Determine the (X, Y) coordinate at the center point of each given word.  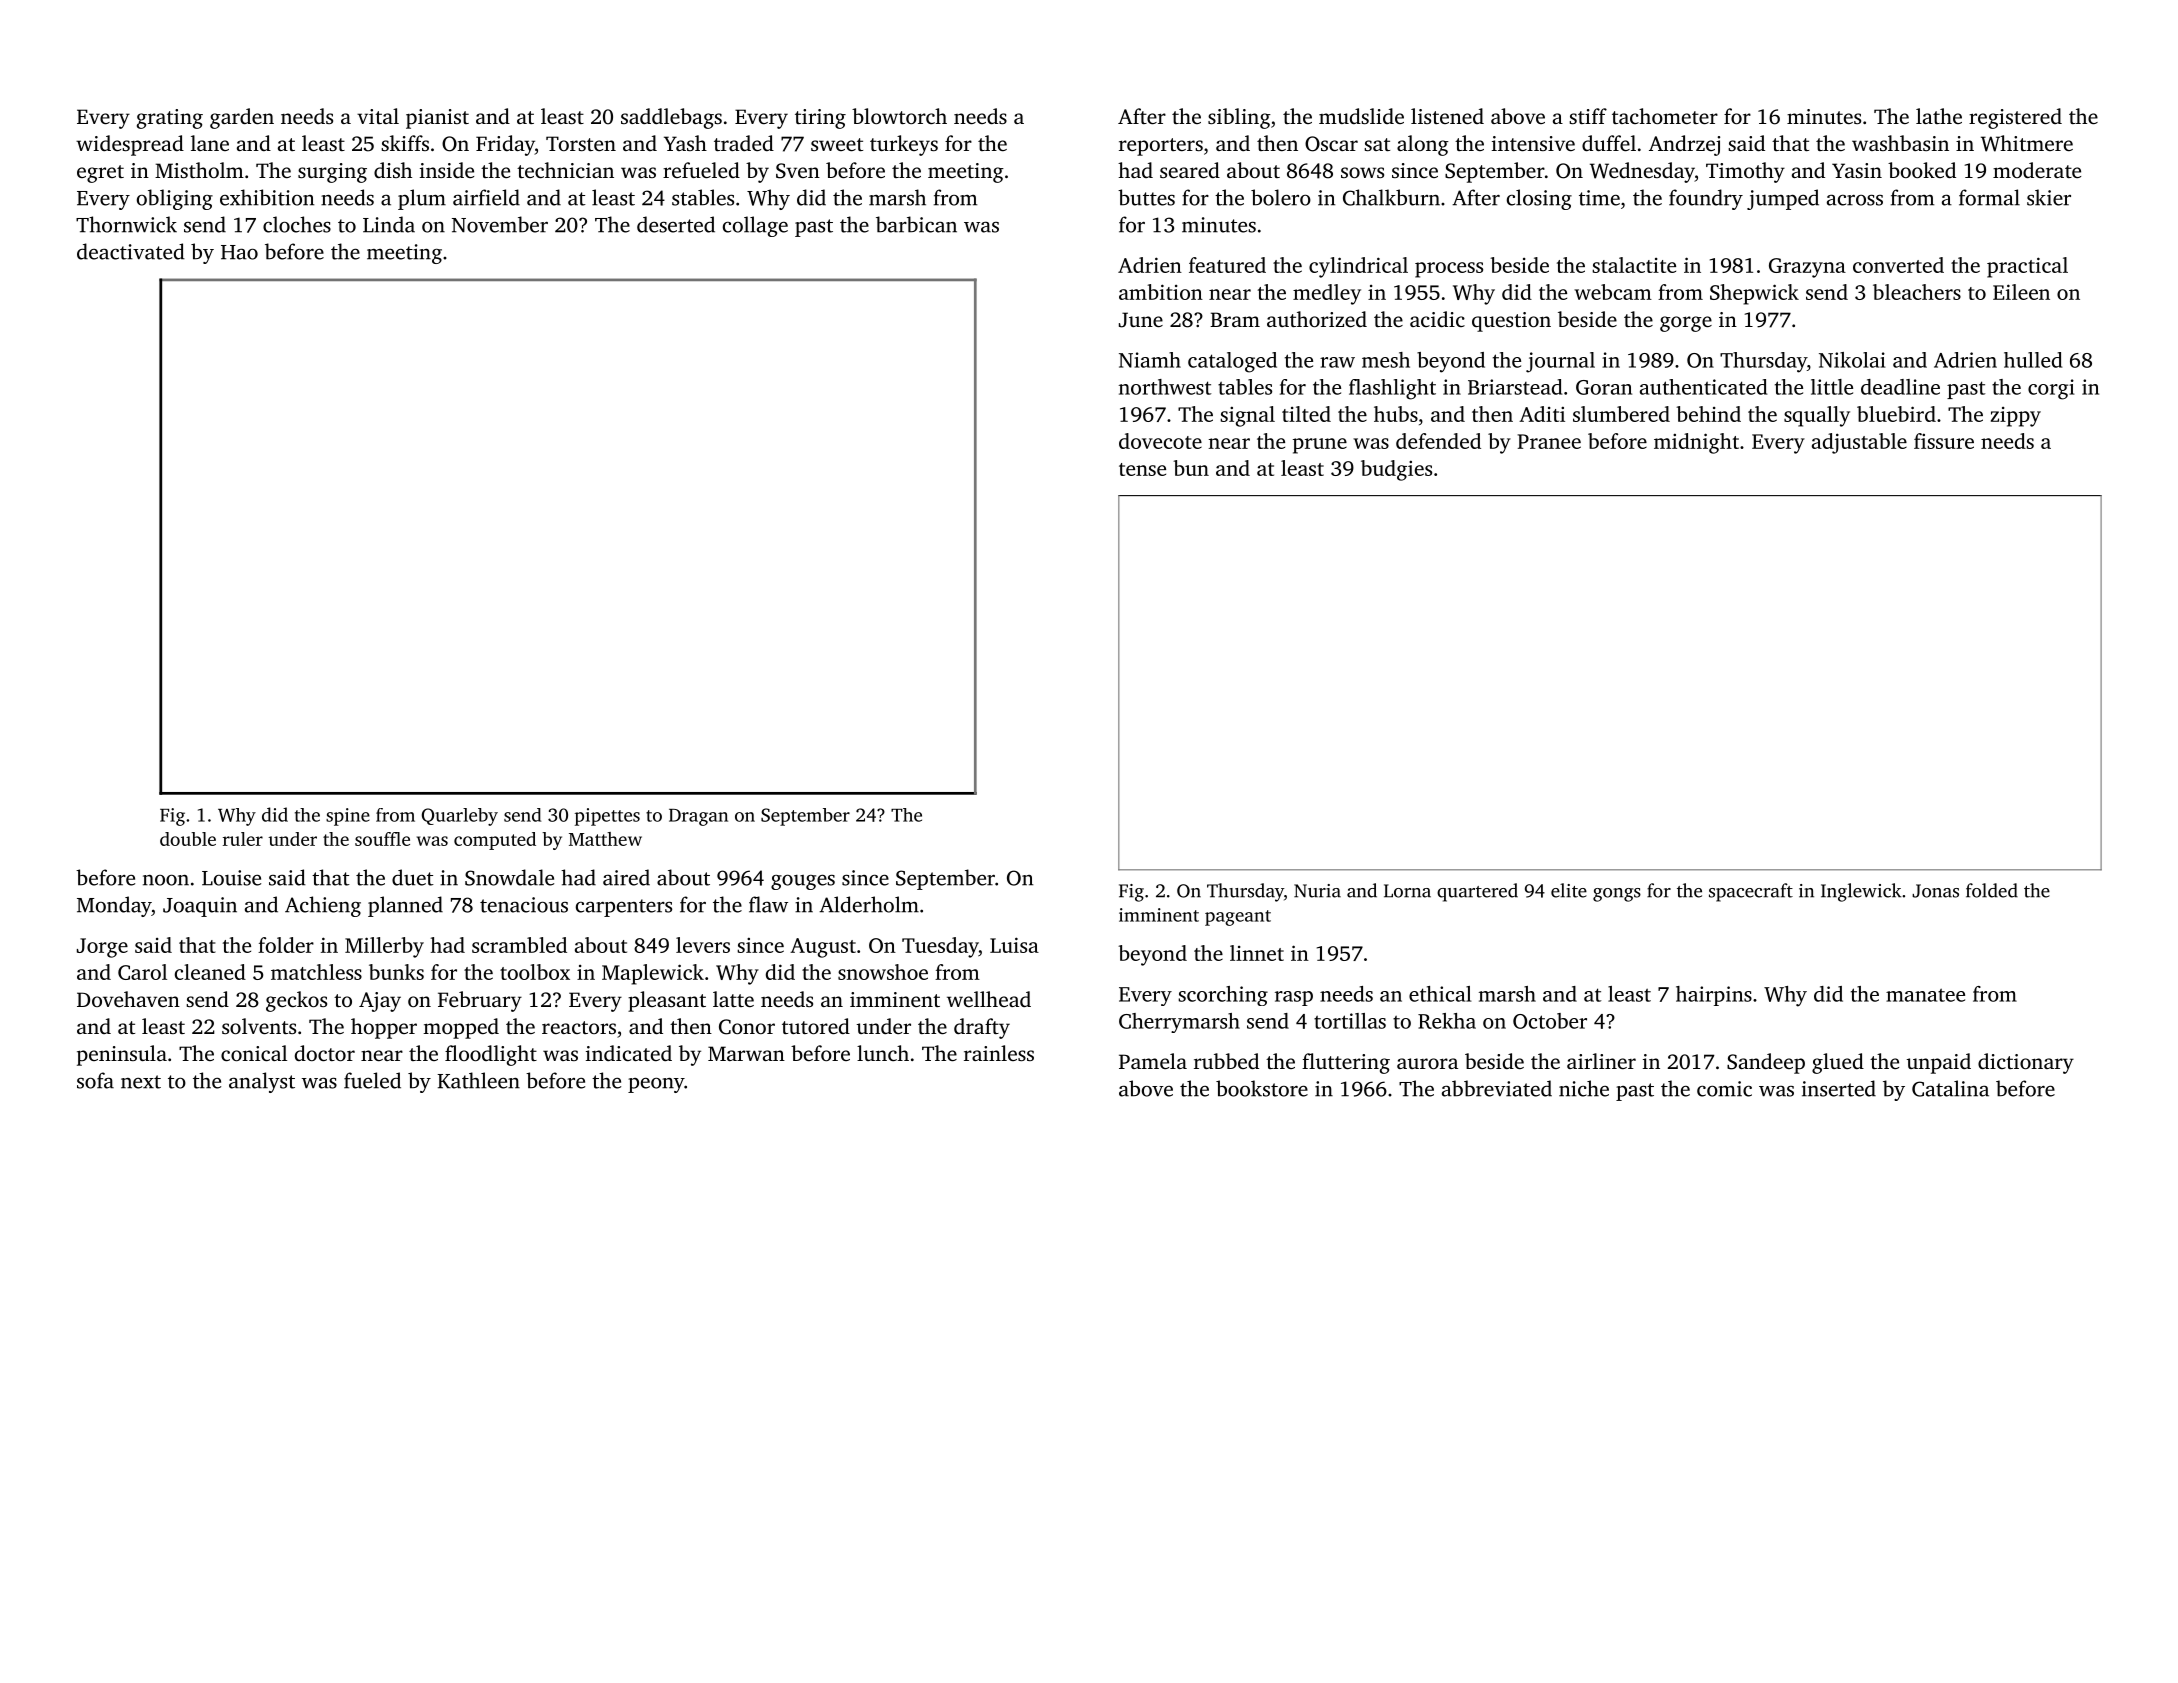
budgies (1396, 470)
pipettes (607, 817)
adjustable (1859, 443)
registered (2015, 118)
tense (1142, 469)
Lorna (1407, 891)
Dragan (698, 817)
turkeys (904, 145)
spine (348, 817)
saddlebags (671, 118)
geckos (296, 1001)
